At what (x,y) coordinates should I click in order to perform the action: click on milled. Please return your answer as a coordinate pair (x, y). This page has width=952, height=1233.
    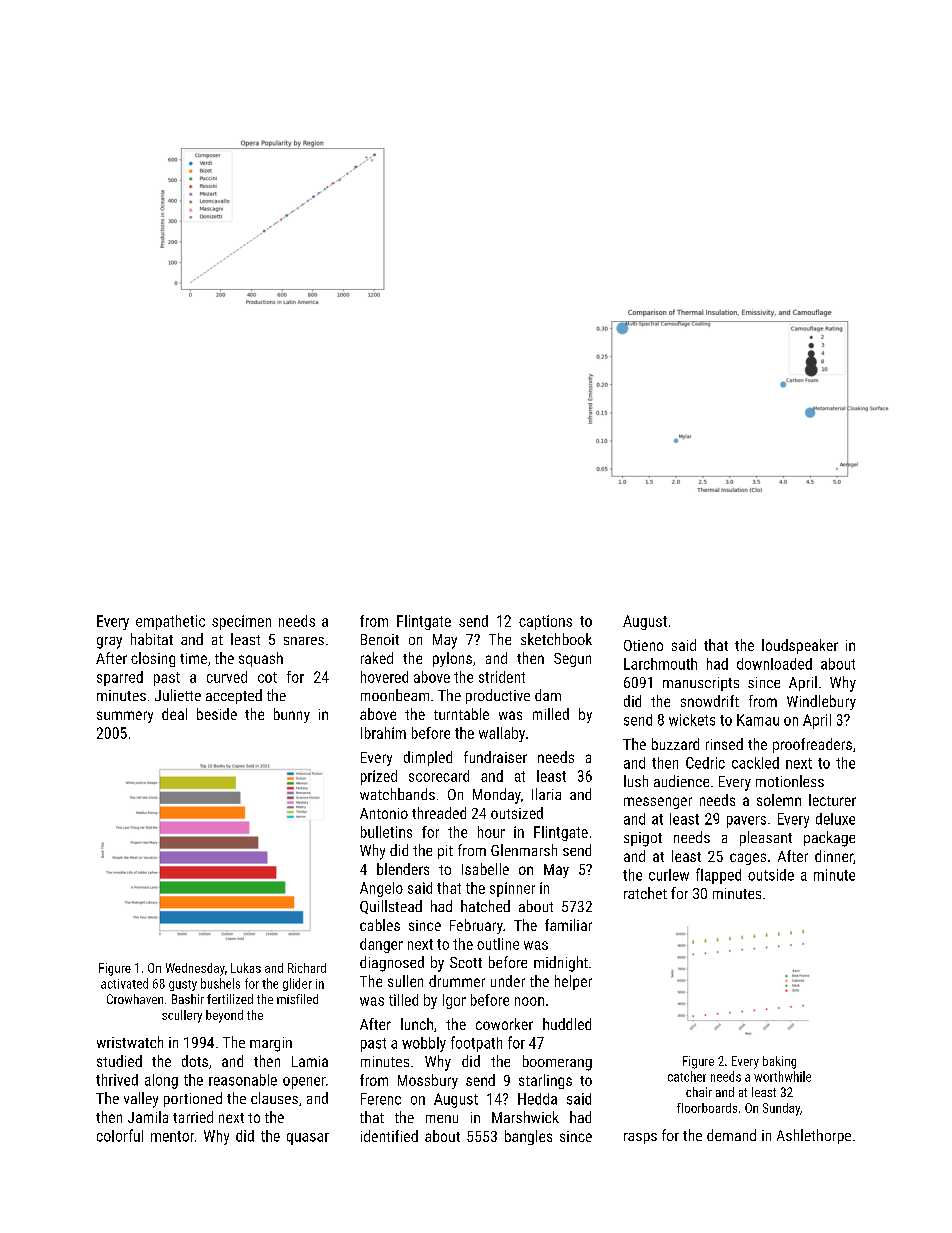
    Looking at the image, I should click on (551, 714).
